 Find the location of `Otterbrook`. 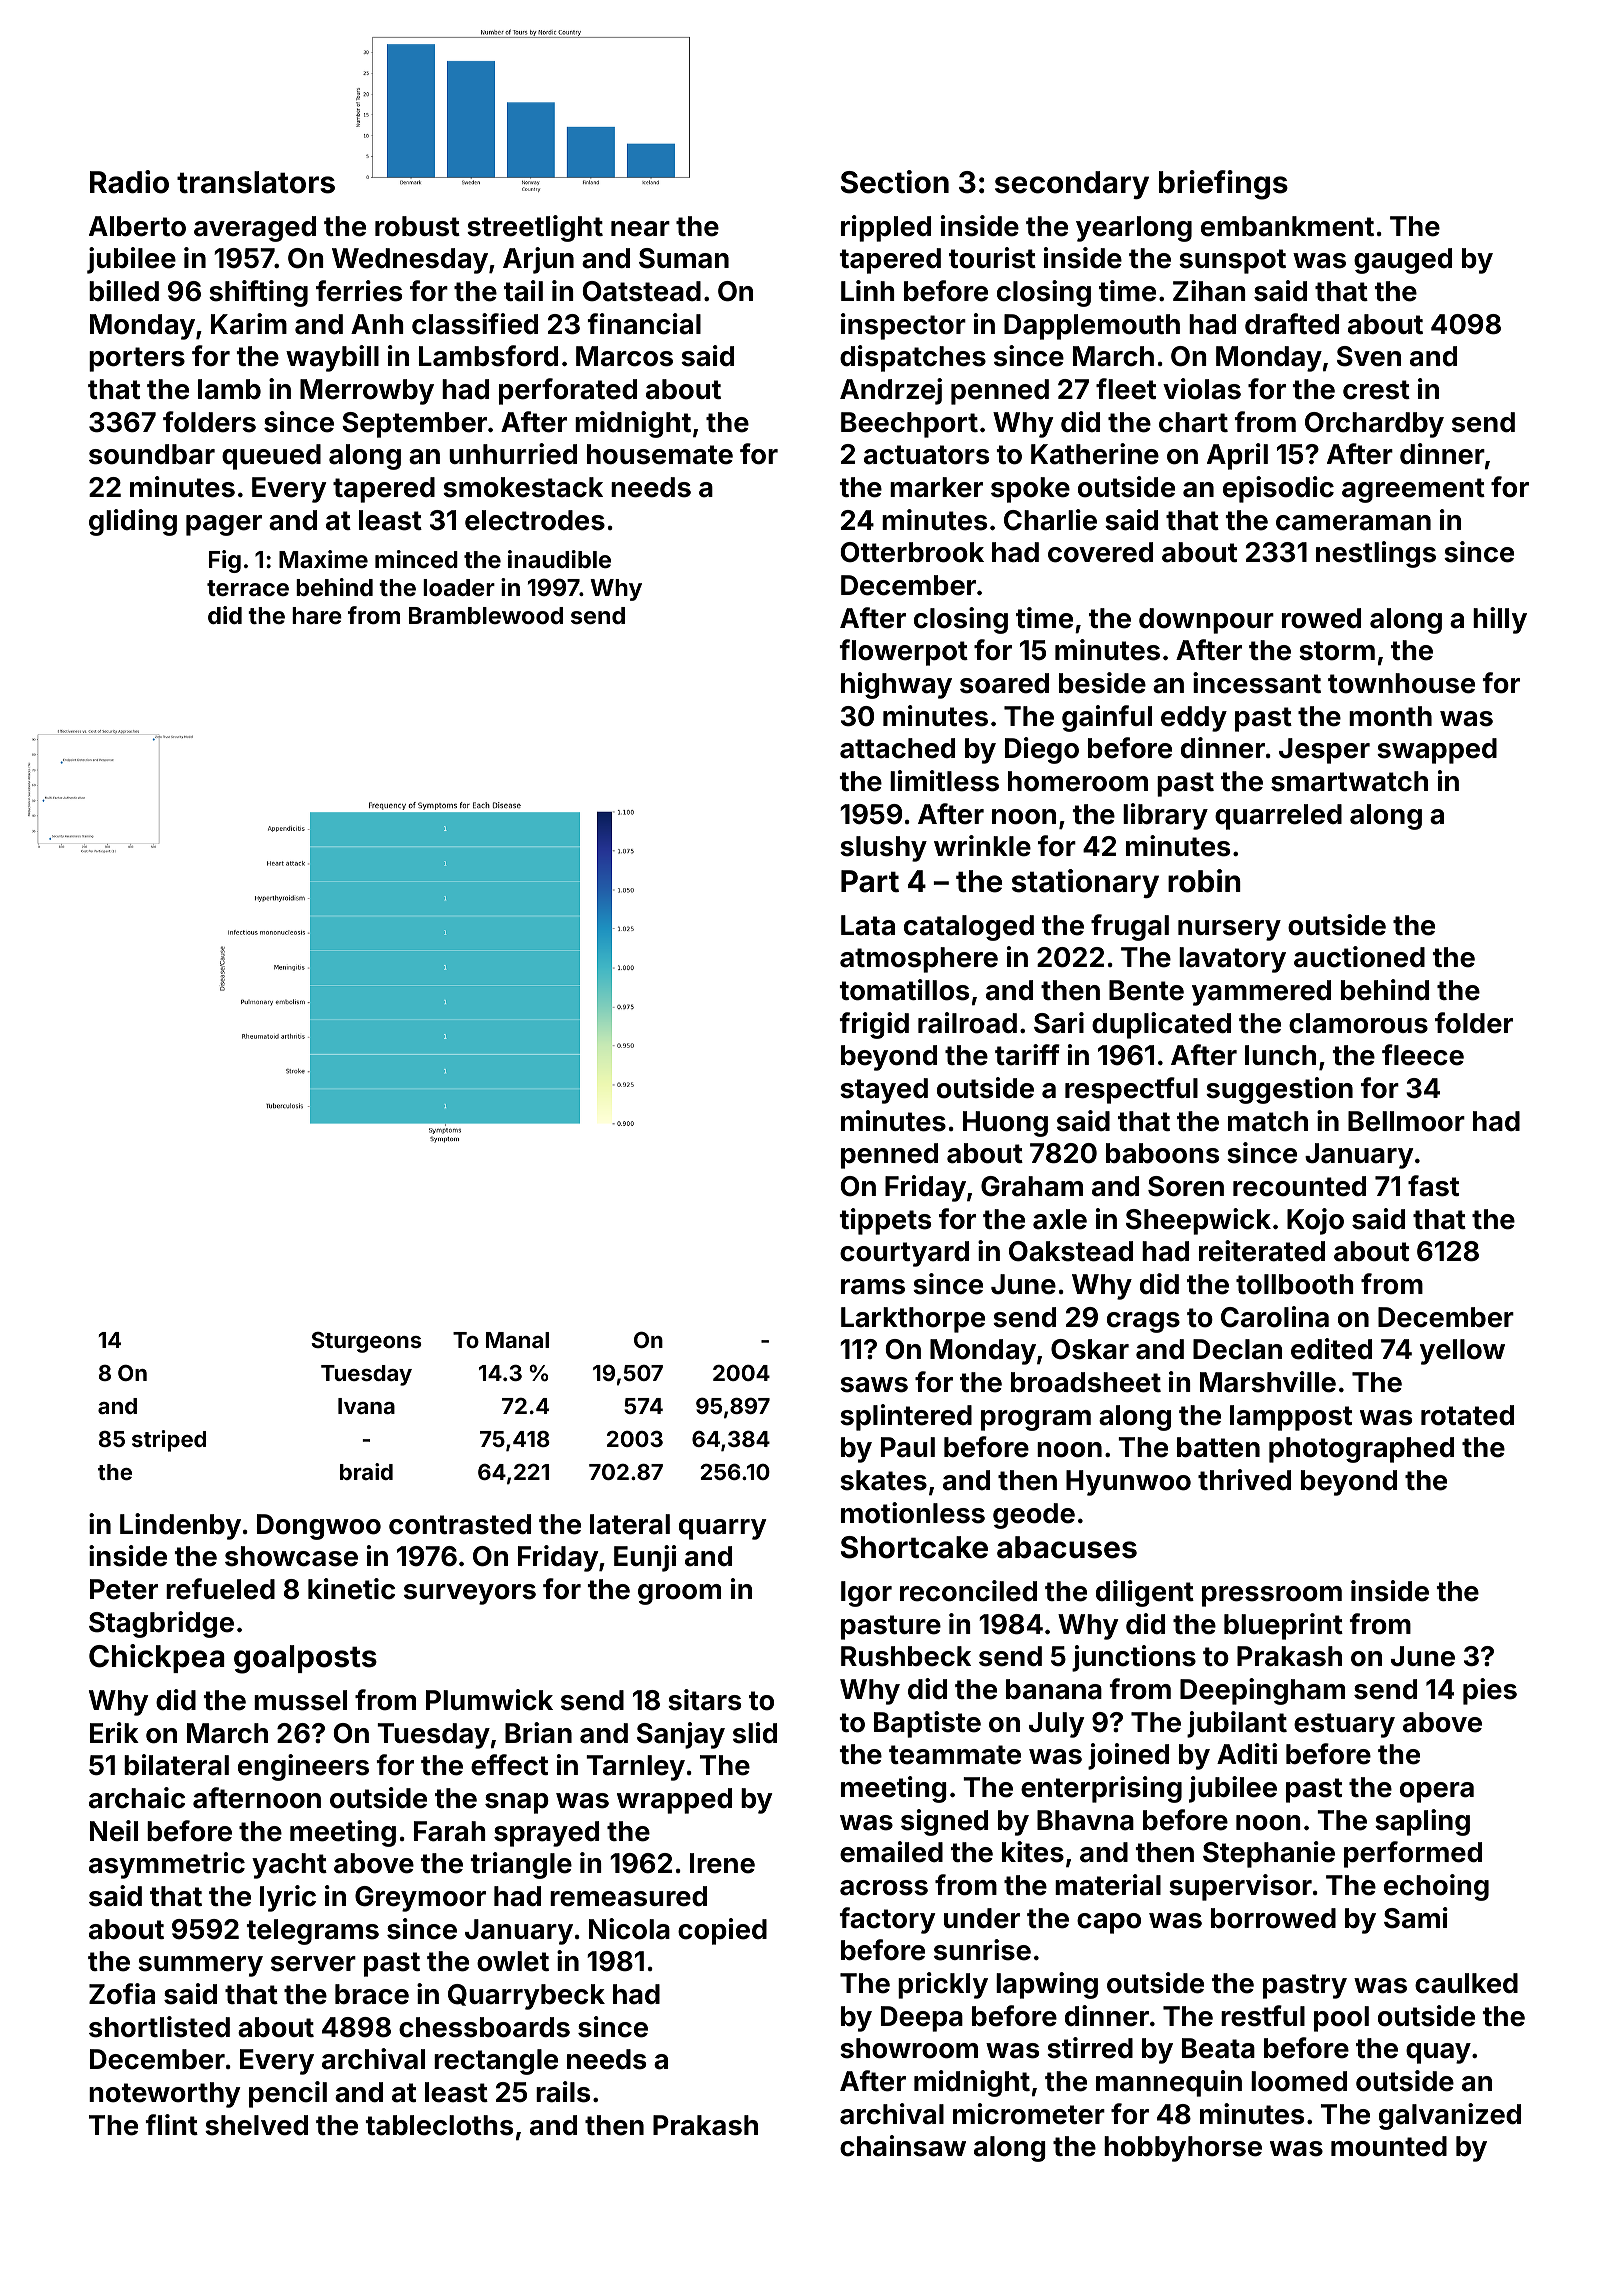

Otterbrook is located at coordinates (912, 552).
